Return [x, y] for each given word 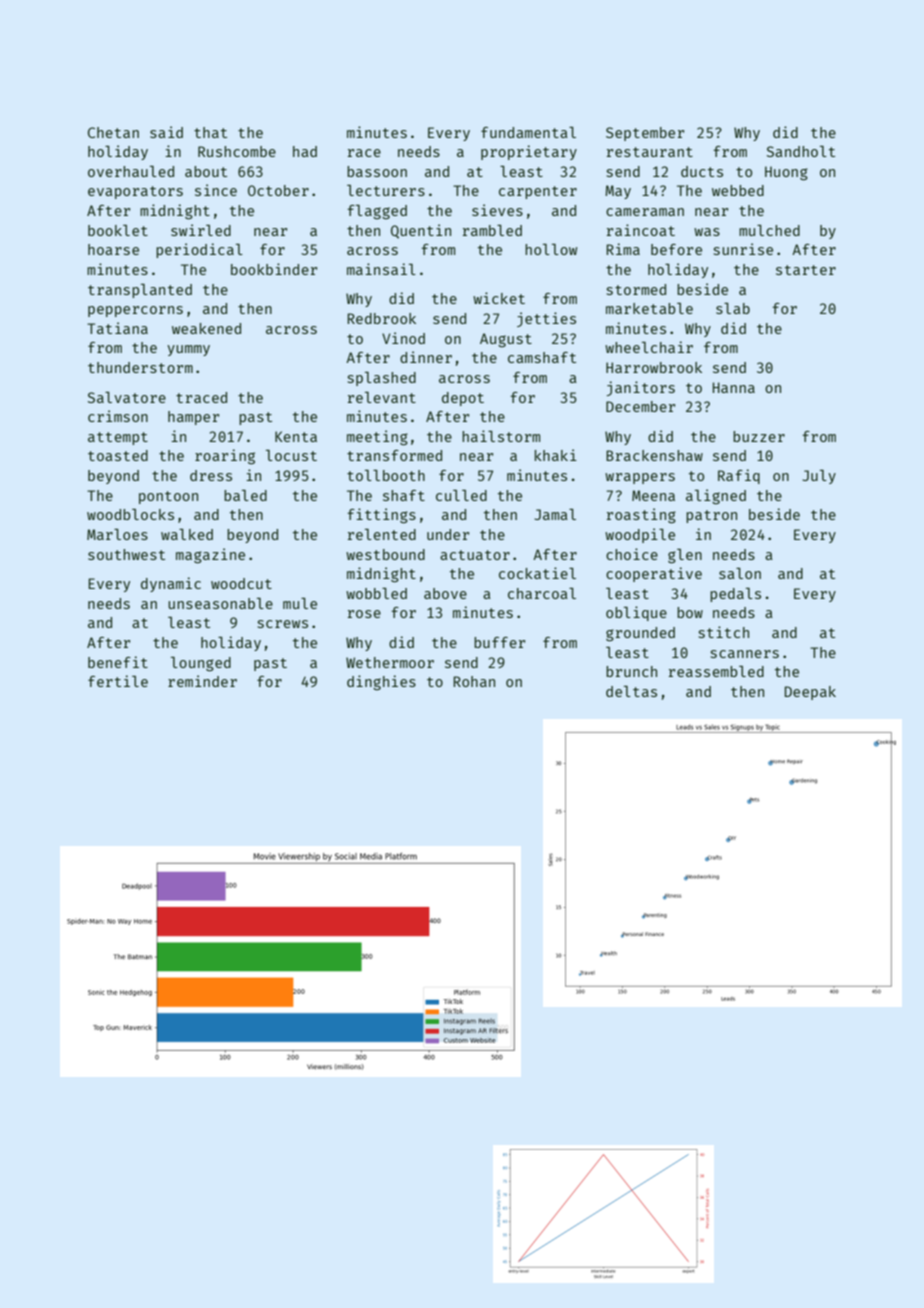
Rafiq [739, 476]
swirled [201, 230]
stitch [724, 632]
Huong [786, 173]
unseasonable [220, 603]
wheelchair [649, 347]
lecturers [386, 190]
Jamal [555, 514]
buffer [499, 642]
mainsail [381, 269]
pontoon [168, 497]
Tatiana [117, 328]
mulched [769, 230]
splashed [382, 379]
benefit [118, 662]
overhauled [131, 171]
